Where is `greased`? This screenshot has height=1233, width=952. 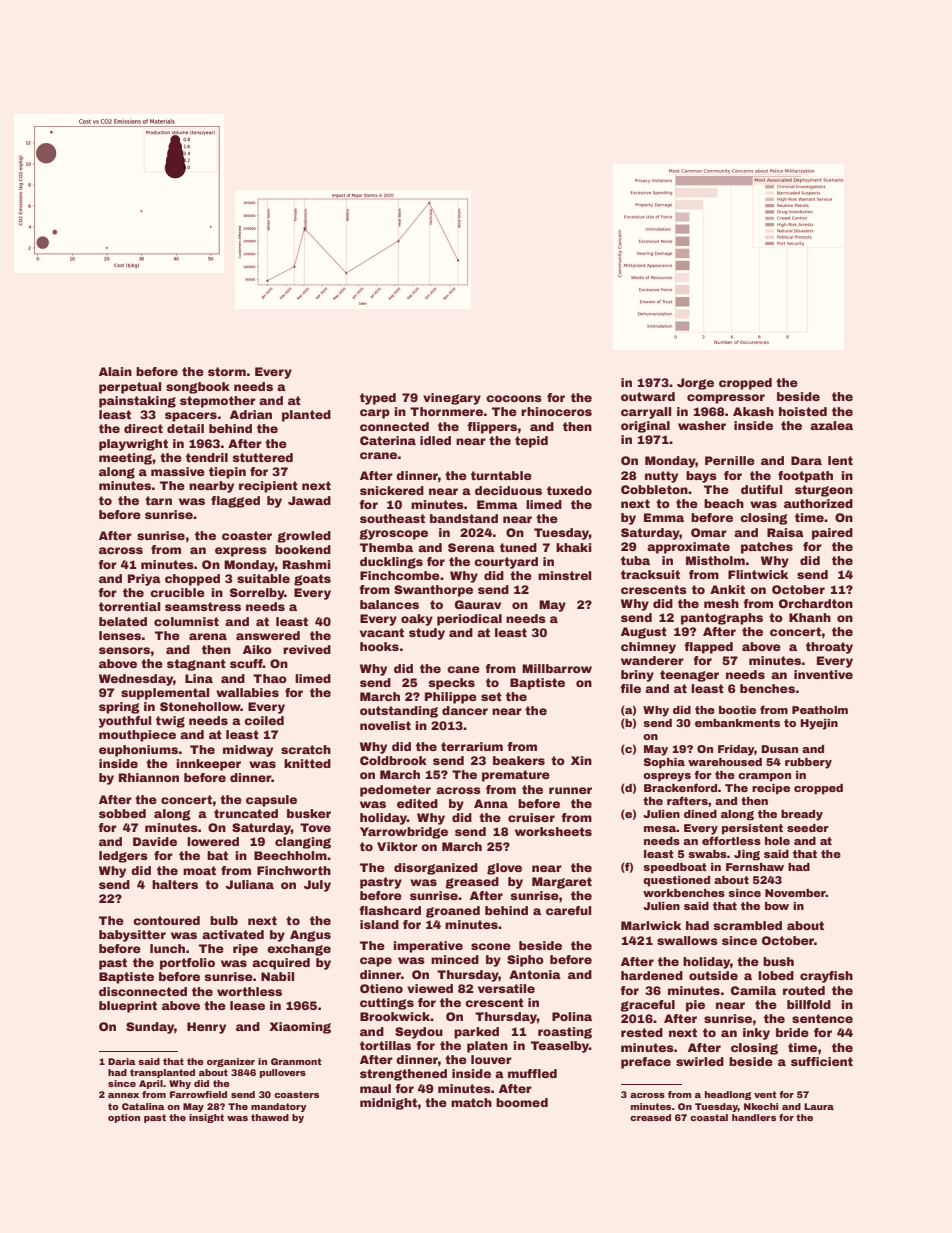
greased is located at coordinates (472, 883).
